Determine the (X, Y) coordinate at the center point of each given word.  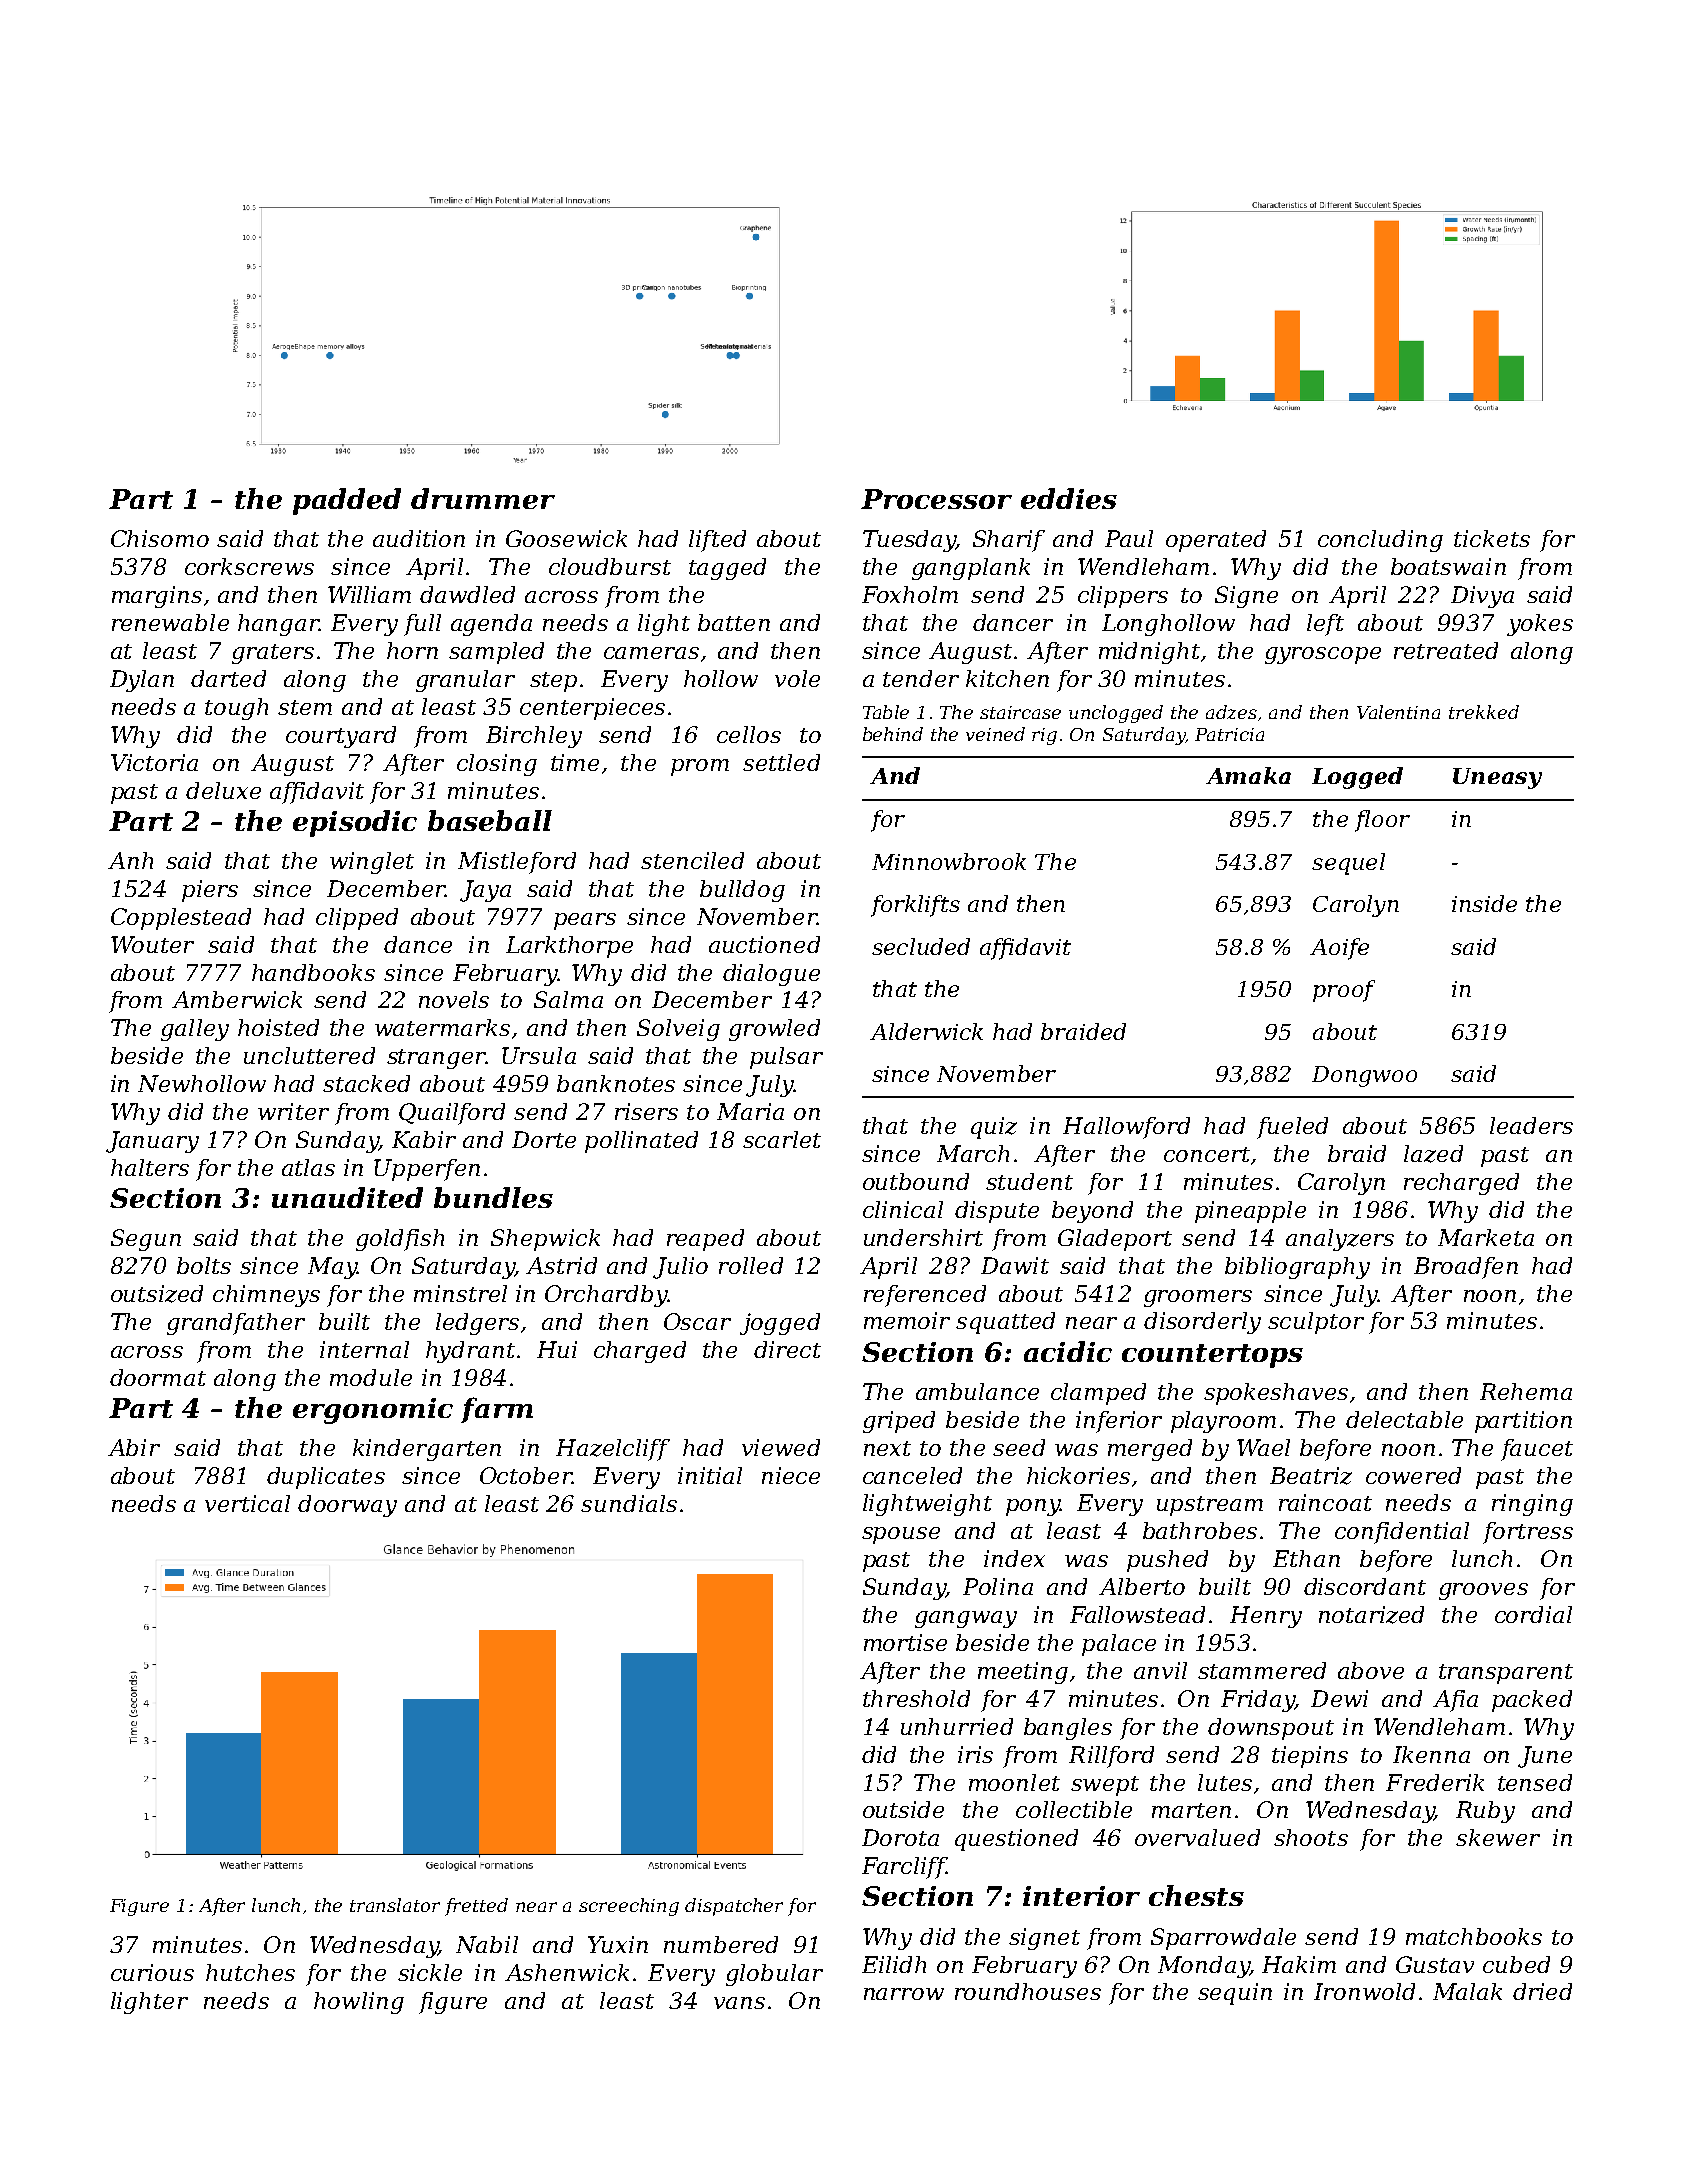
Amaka (1248, 775)
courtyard (341, 737)
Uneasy (1497, 778)
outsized (157, 1294)
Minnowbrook (949, 861)
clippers (1123, 597)
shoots (1311, 1837)
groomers (1198, 1298)
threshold (916, 1698)
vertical (247, 1503)
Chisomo (160, 538)
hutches (250, 1972)
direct (787, 1349)
